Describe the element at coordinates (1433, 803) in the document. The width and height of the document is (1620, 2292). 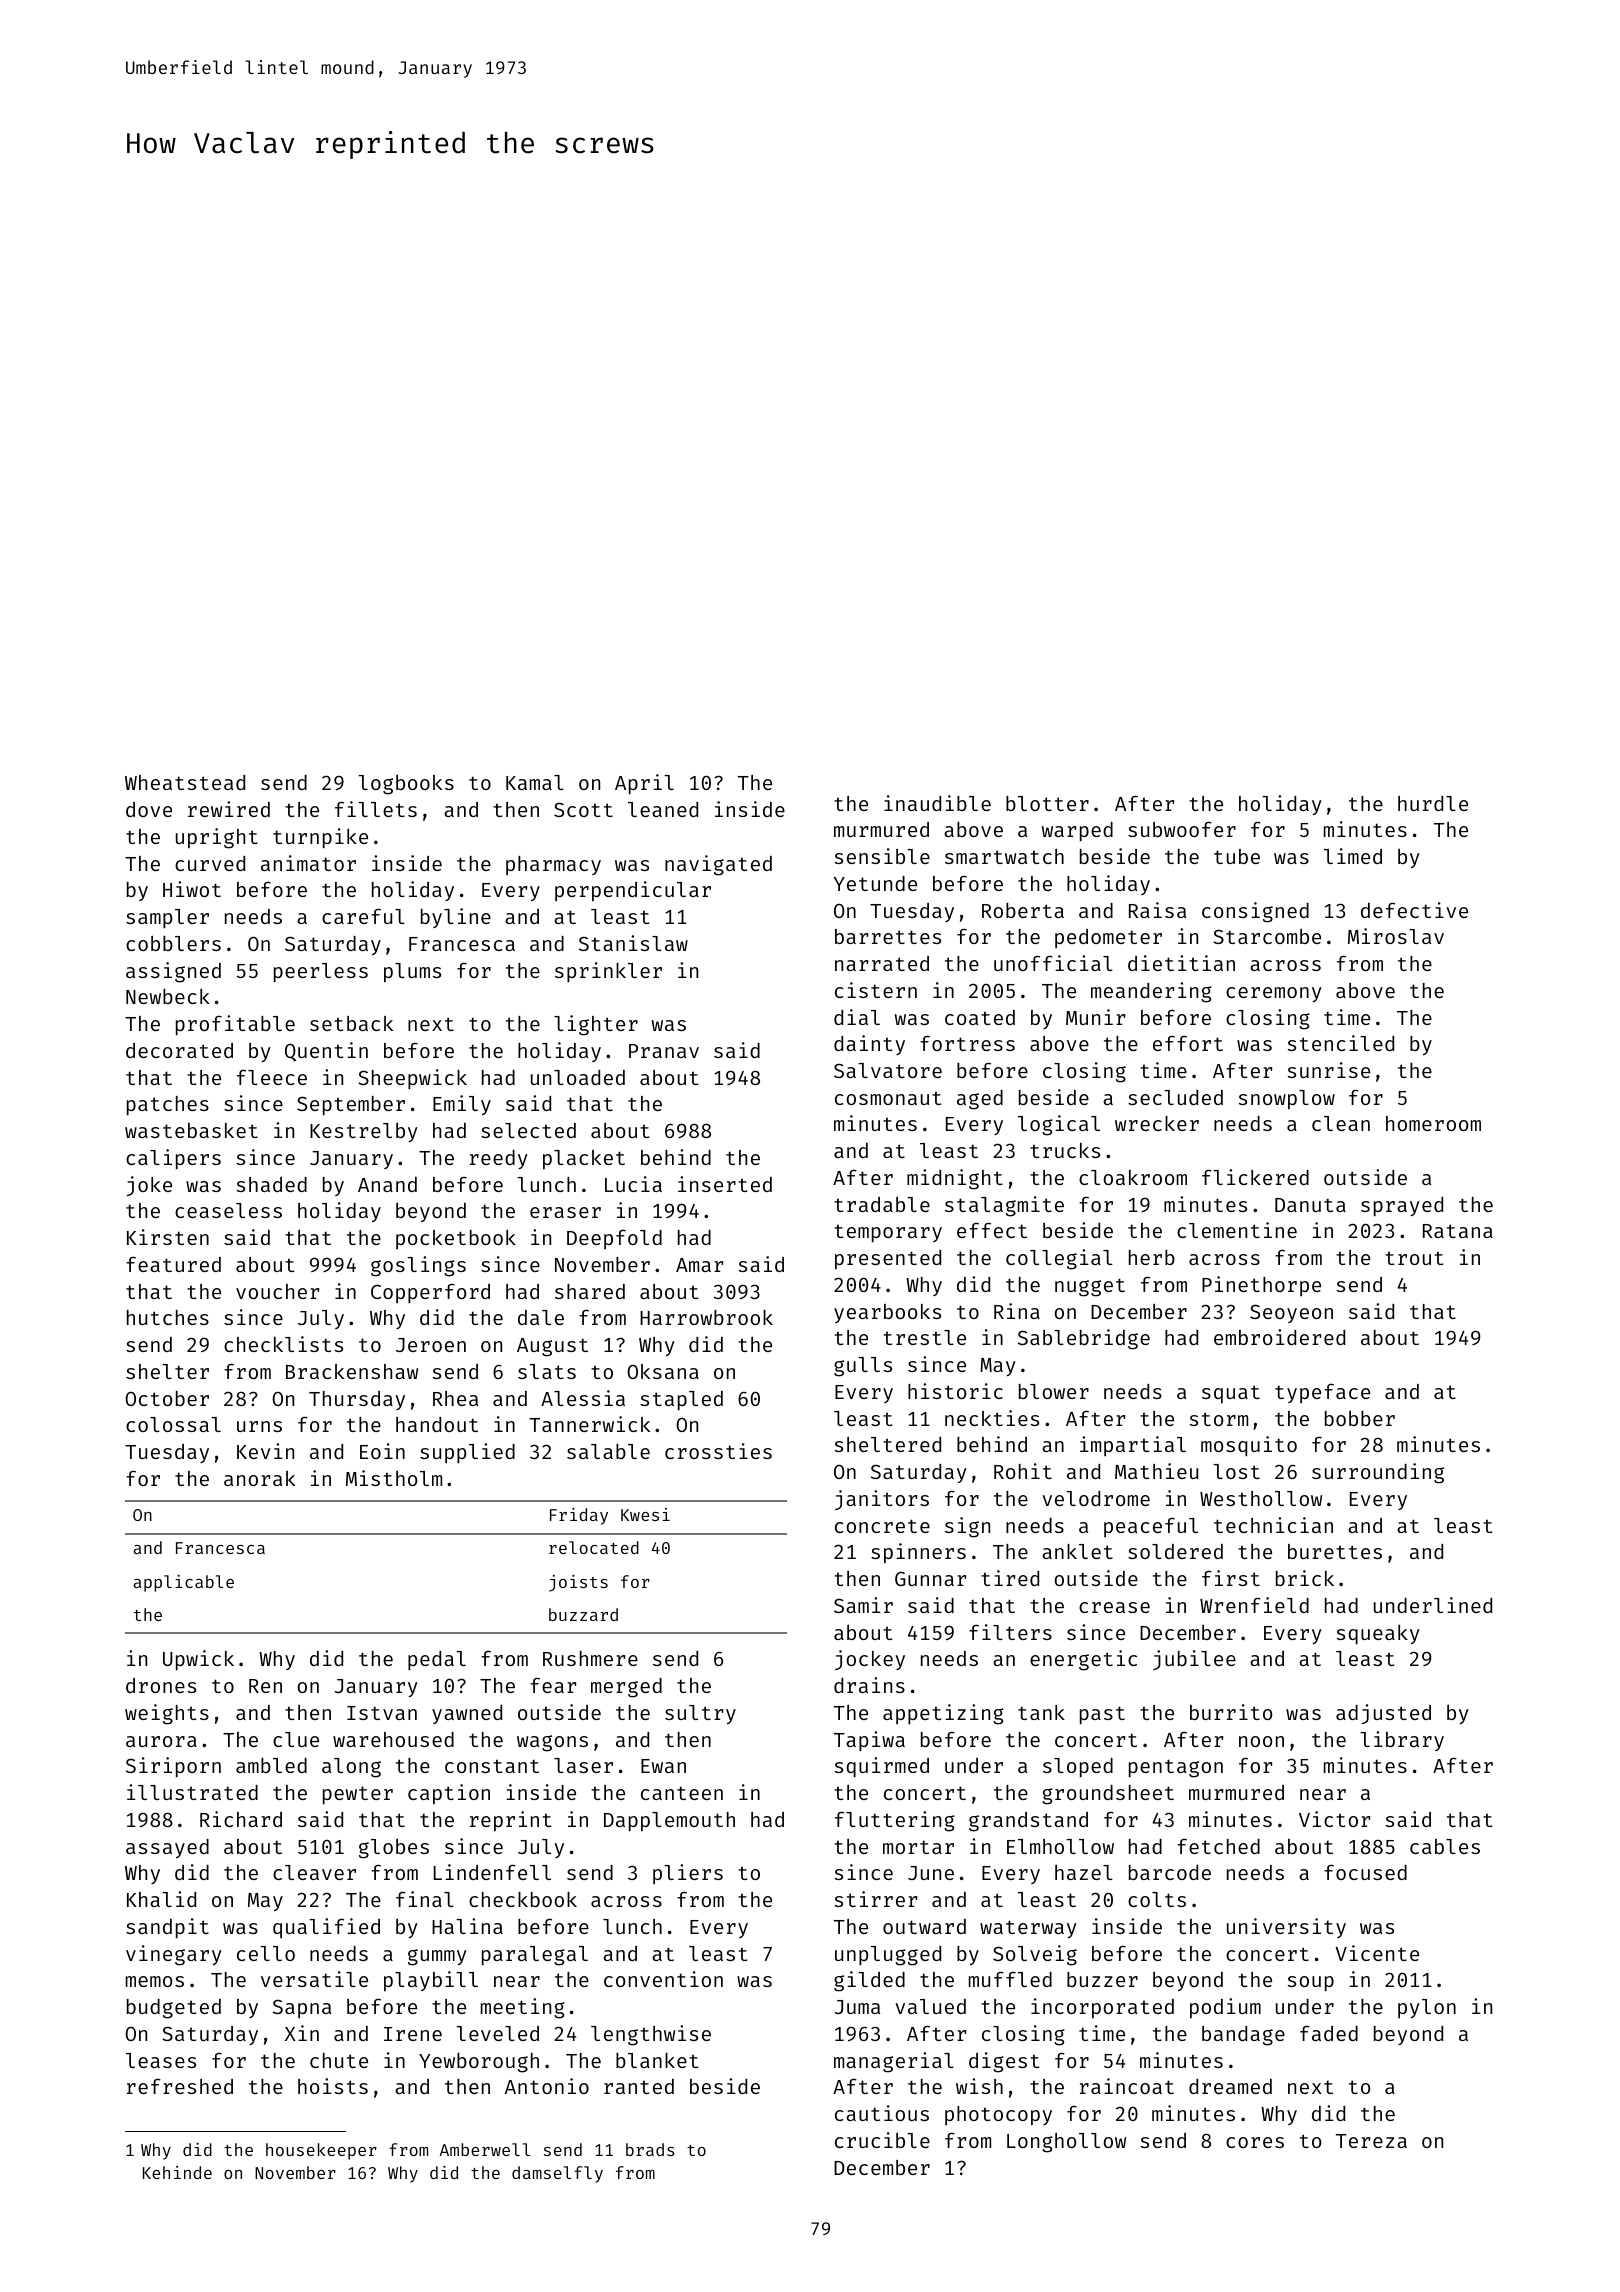
I see `hurdle` at that location.
